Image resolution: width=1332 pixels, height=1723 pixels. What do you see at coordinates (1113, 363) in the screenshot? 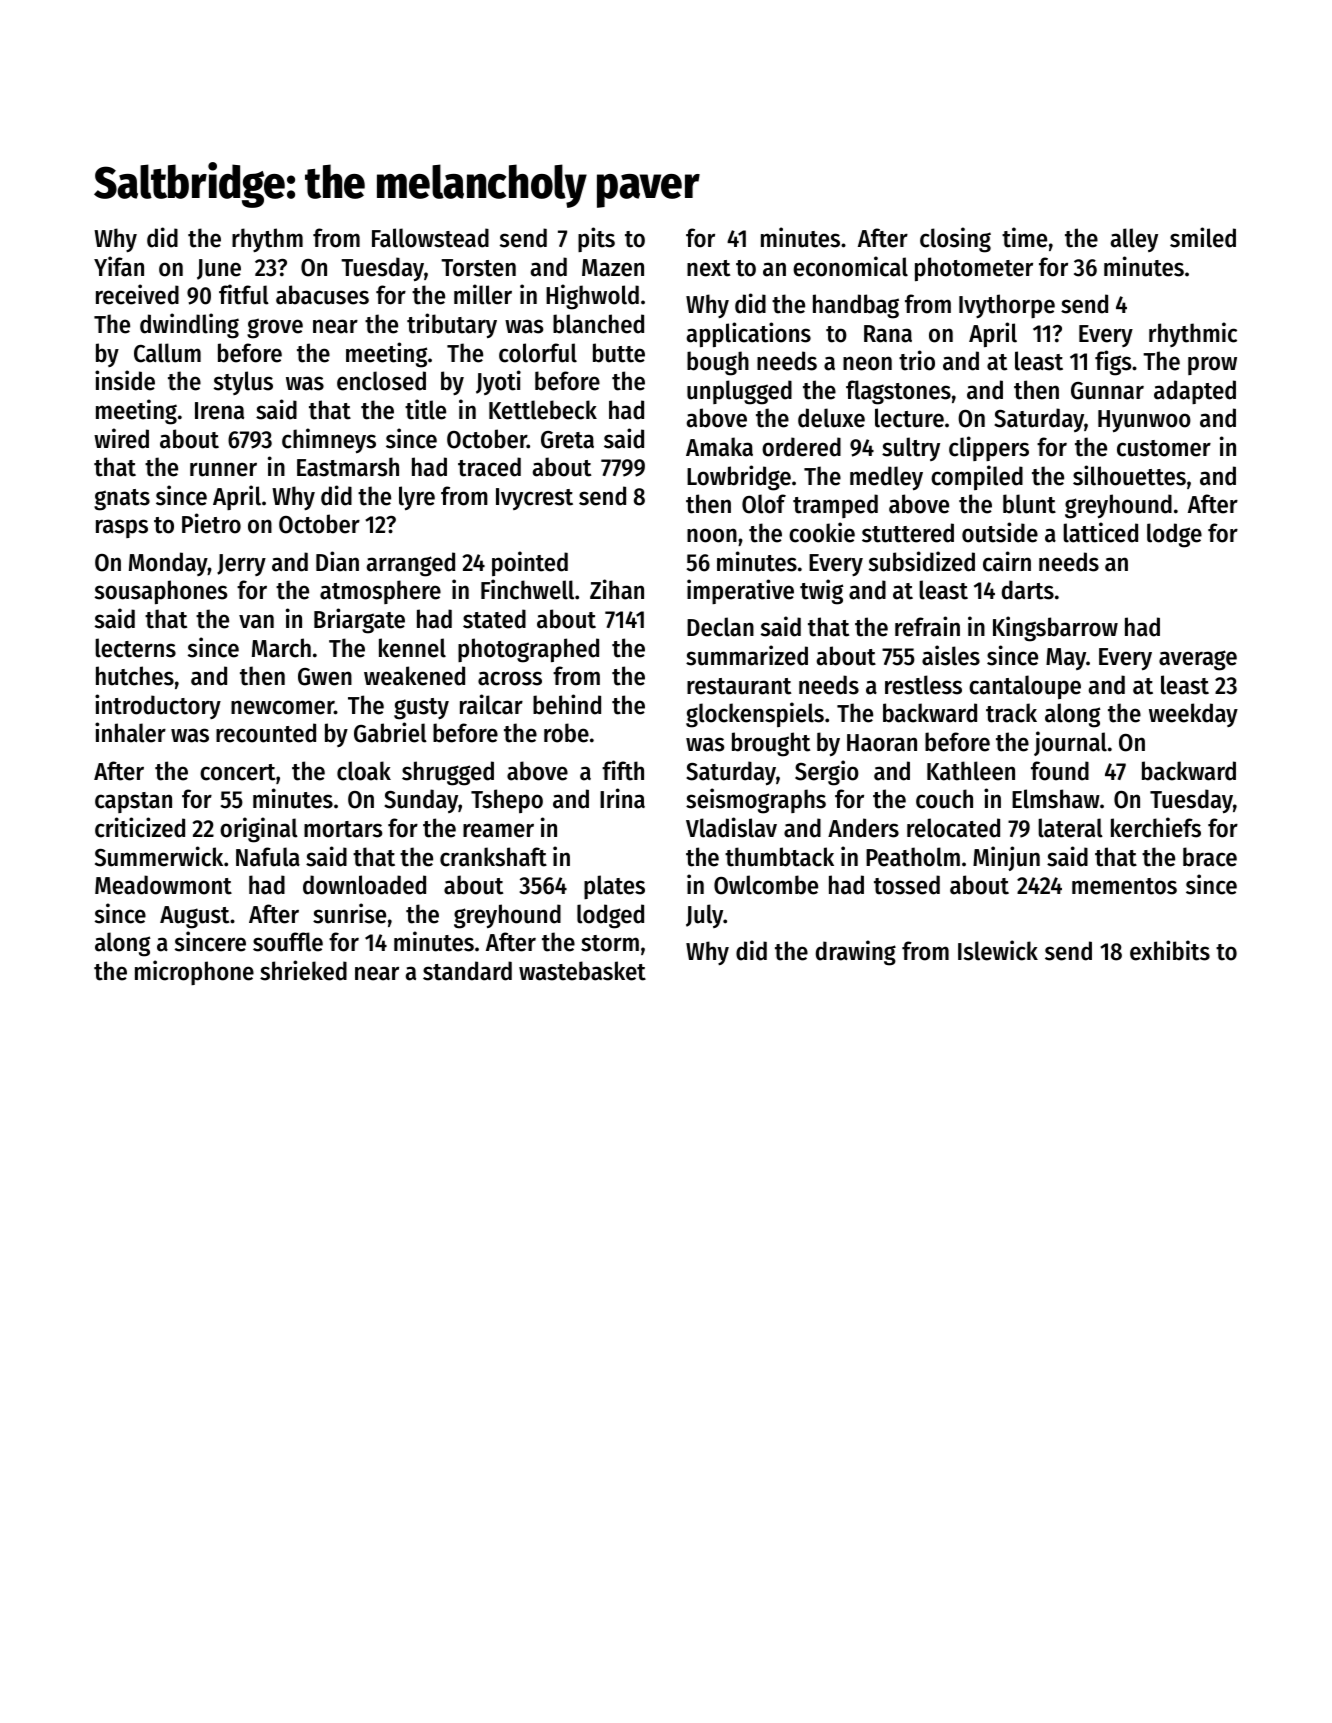
I see `figs` at bounding box center [1113, 363].
